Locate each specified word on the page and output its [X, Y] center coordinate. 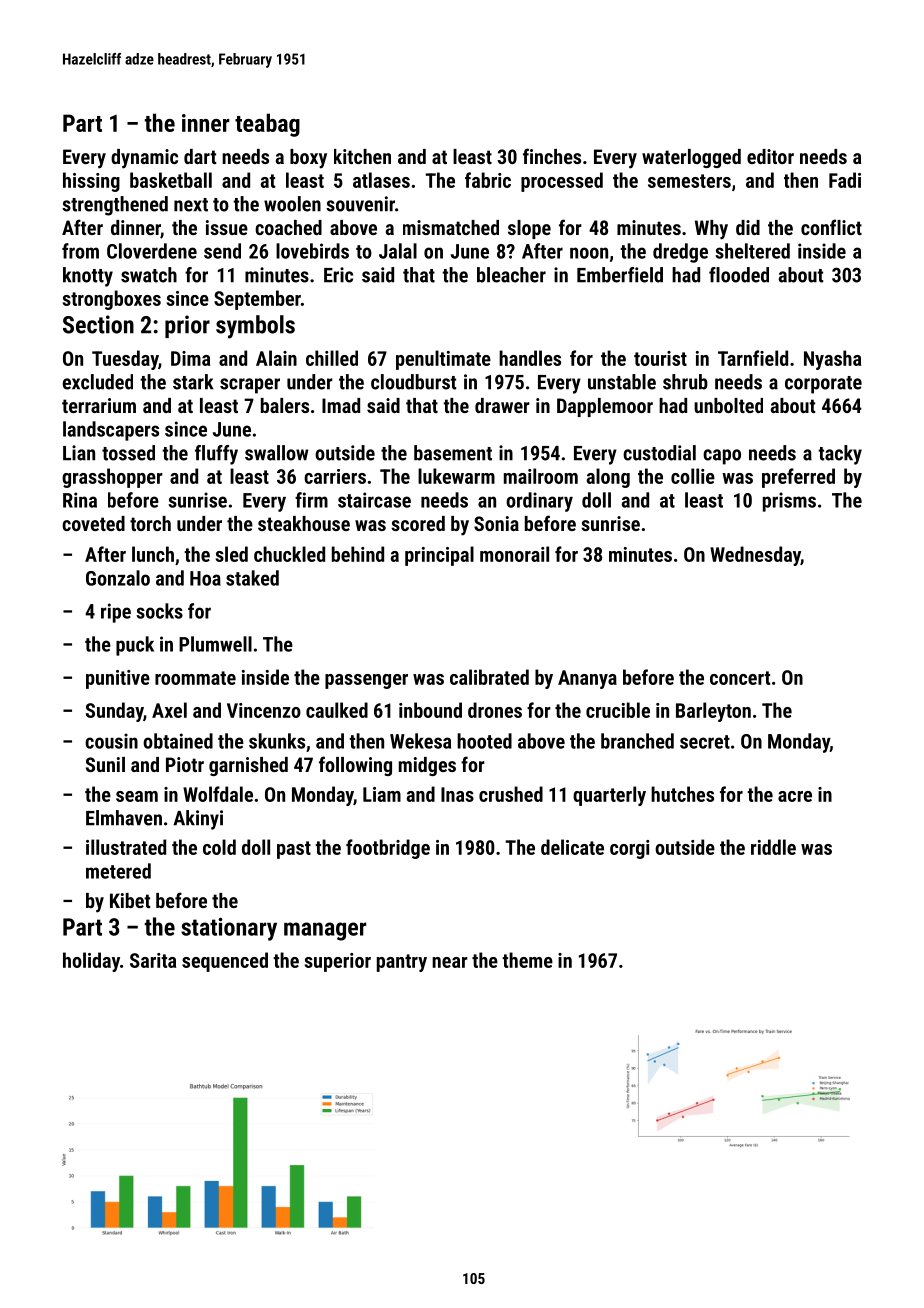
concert [740, 678]
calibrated [489, 677]
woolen [292, 204]
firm [311, 500]
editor [770, 156]
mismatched [451, 227]
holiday [91, 962]
